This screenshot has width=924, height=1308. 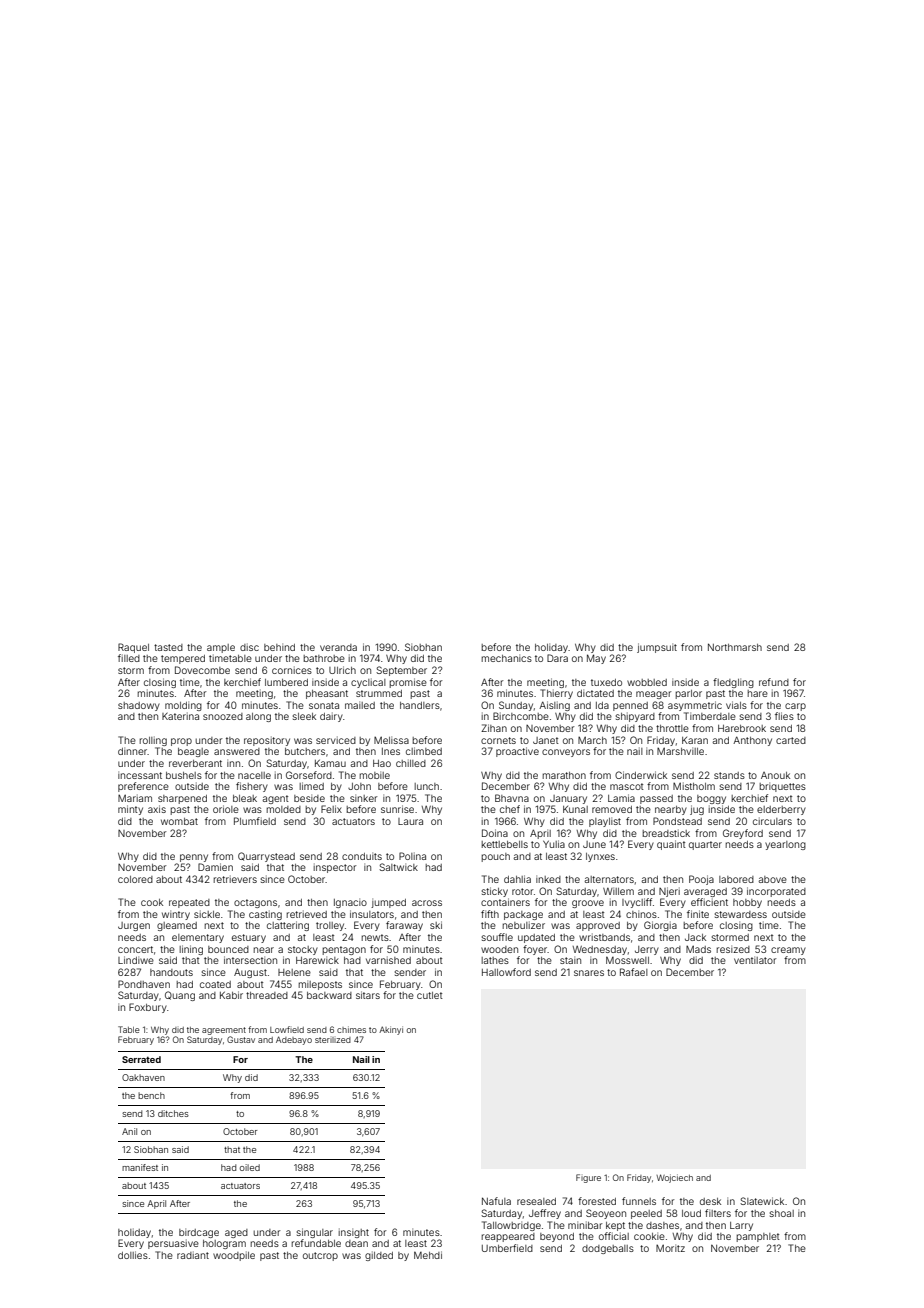 What do you see at coordinates (412, 856) in the screenshot?
I see `Polina` at bounding box center [412, 856].
